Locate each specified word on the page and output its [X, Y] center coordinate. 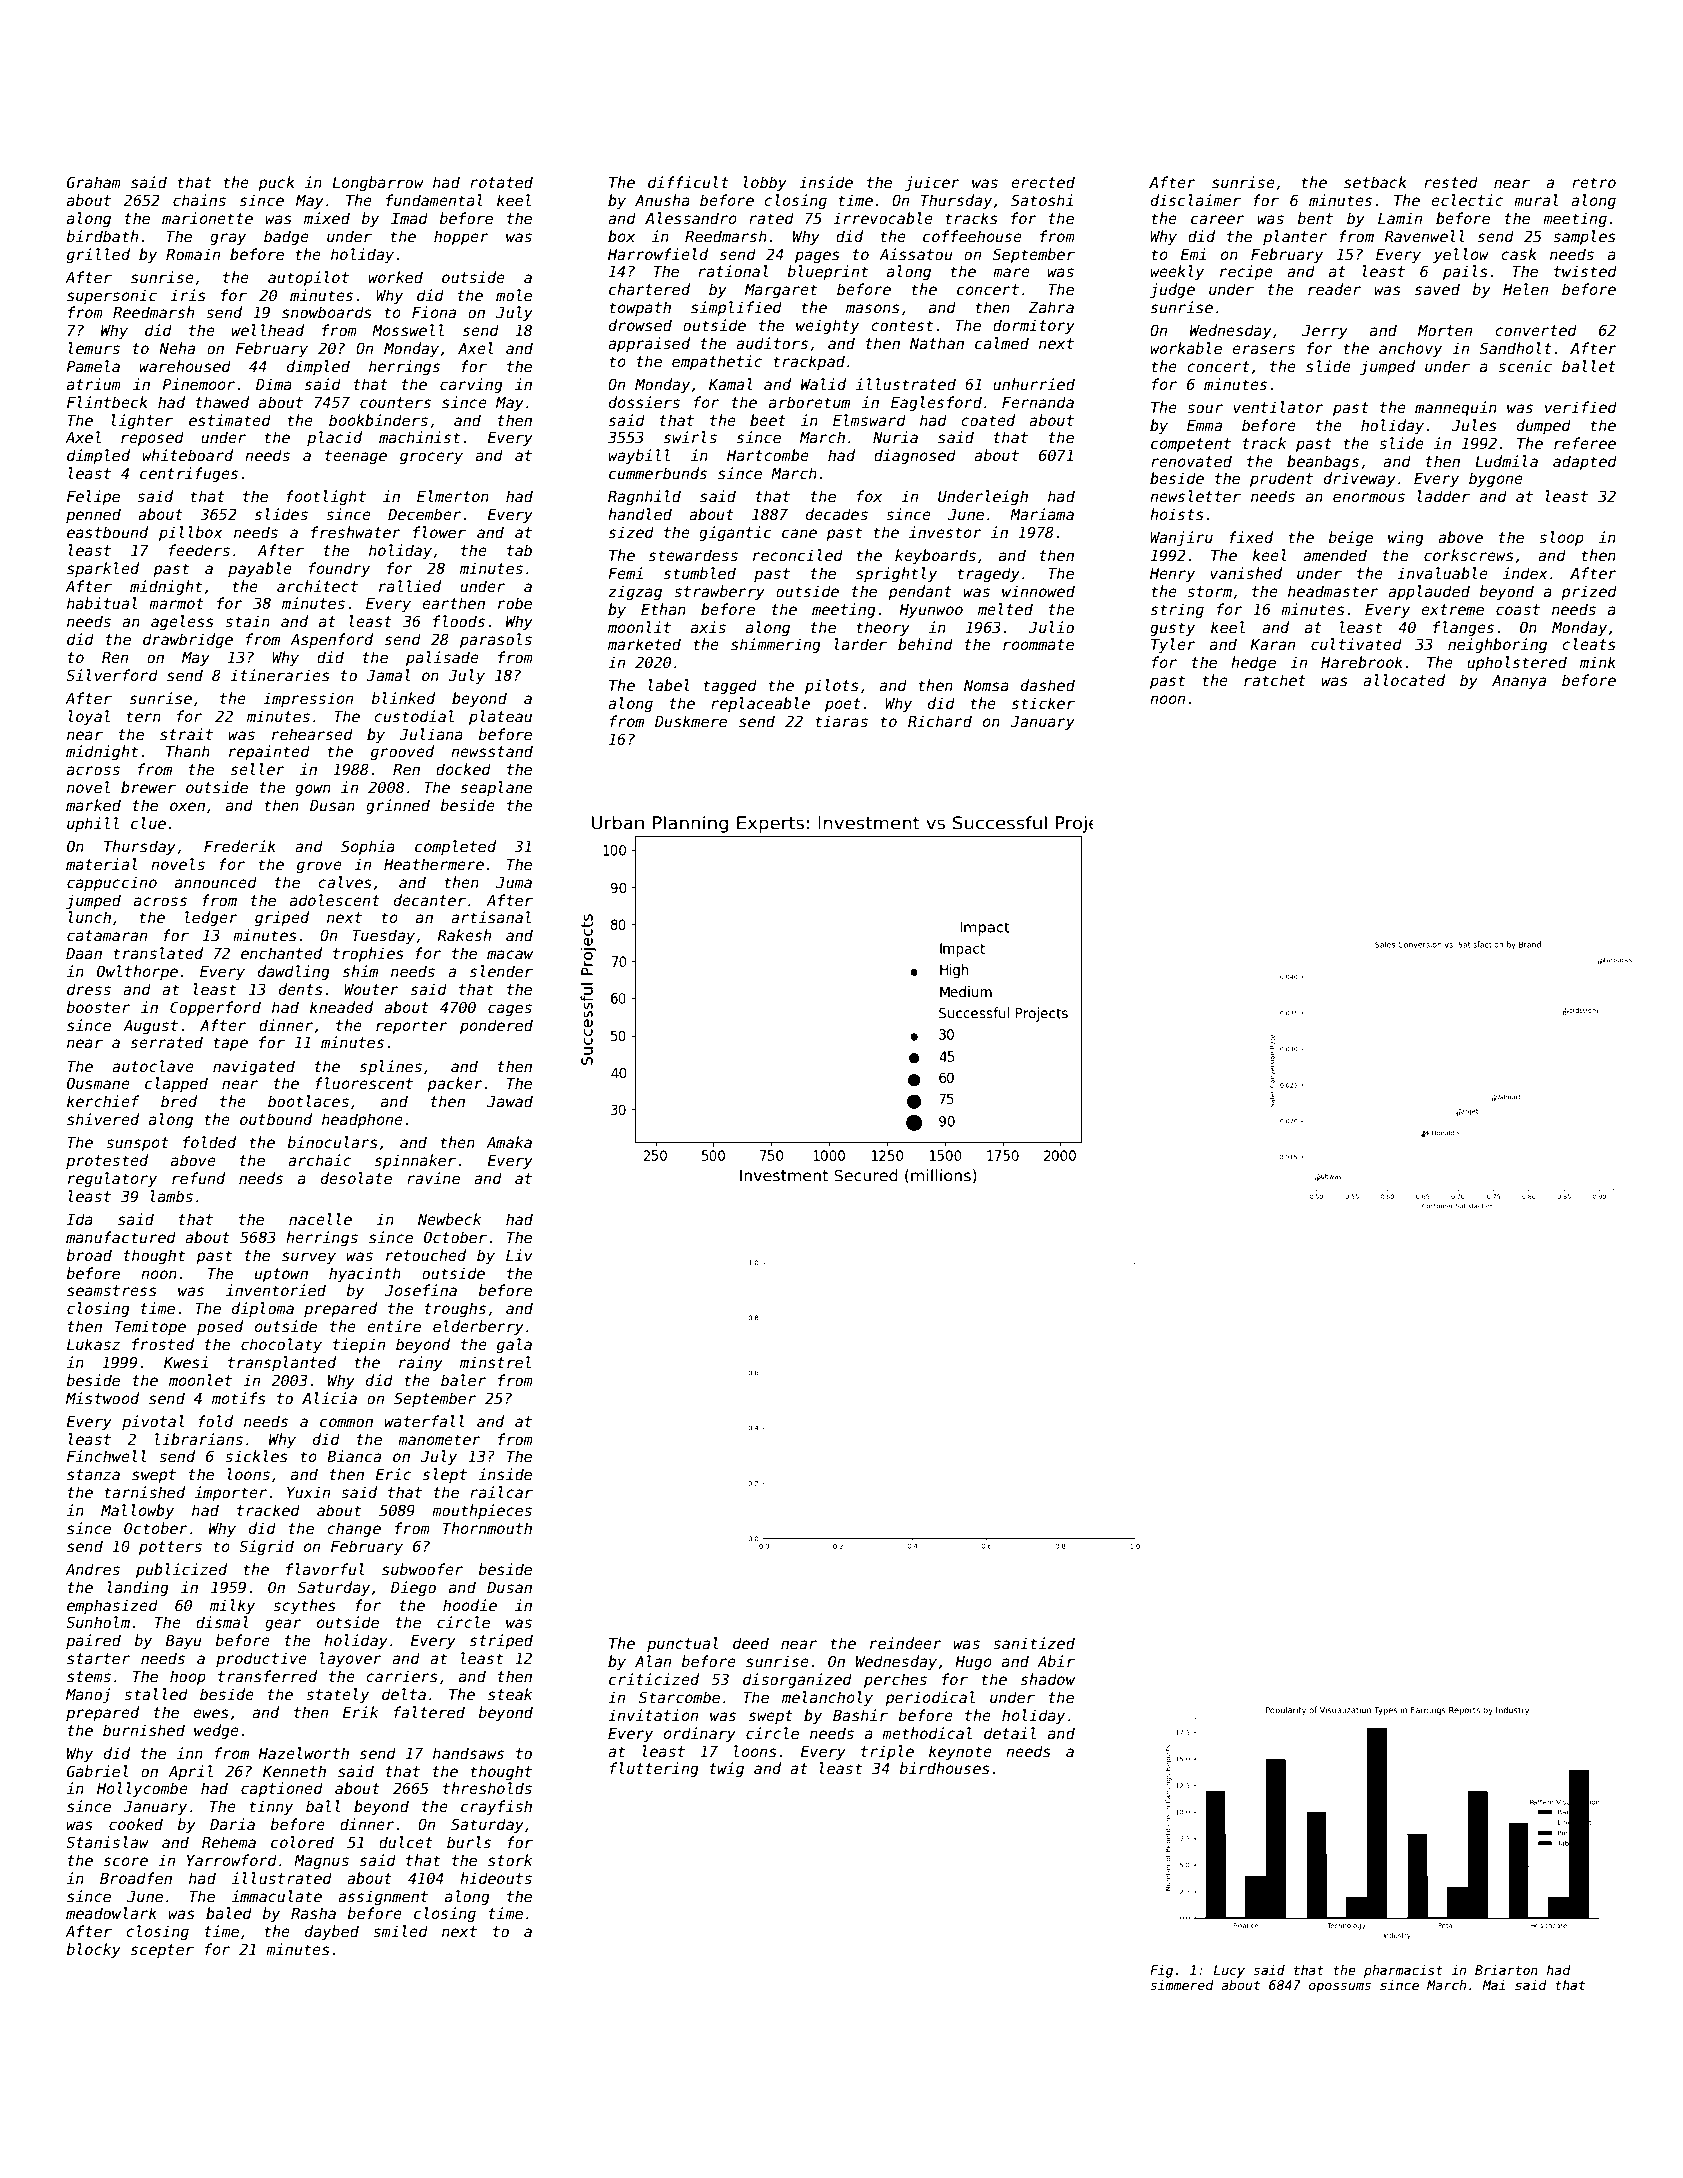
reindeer [906, 1643]
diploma [263, 1309]
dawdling [294, 972]
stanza [93, 1474]
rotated [501, 182]
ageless [182, 622]
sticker [1043, 703]
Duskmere [691, 721]
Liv [519, 1255]
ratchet [1275, 680]
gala [514, 1345]
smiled [400, 1931]
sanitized [1034, 1643]
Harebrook [1362, 662]
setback [1375, 182]
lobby [765, 183]
